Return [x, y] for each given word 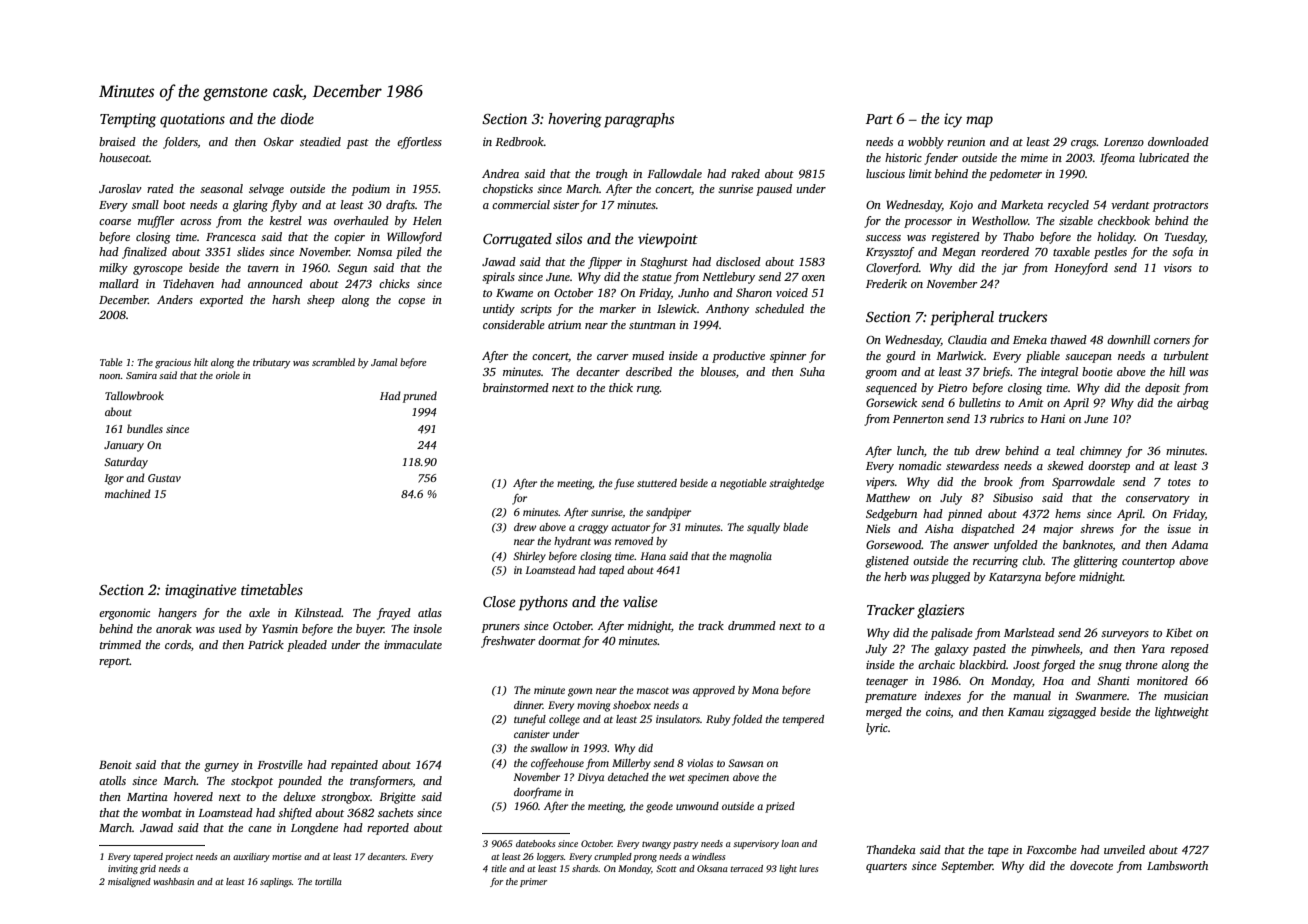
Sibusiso [1013, 497]
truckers [1023, 316]
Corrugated [517, 240]
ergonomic [124, 614]
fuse [624, 484]
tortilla [328, 881]
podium [370, 190]
